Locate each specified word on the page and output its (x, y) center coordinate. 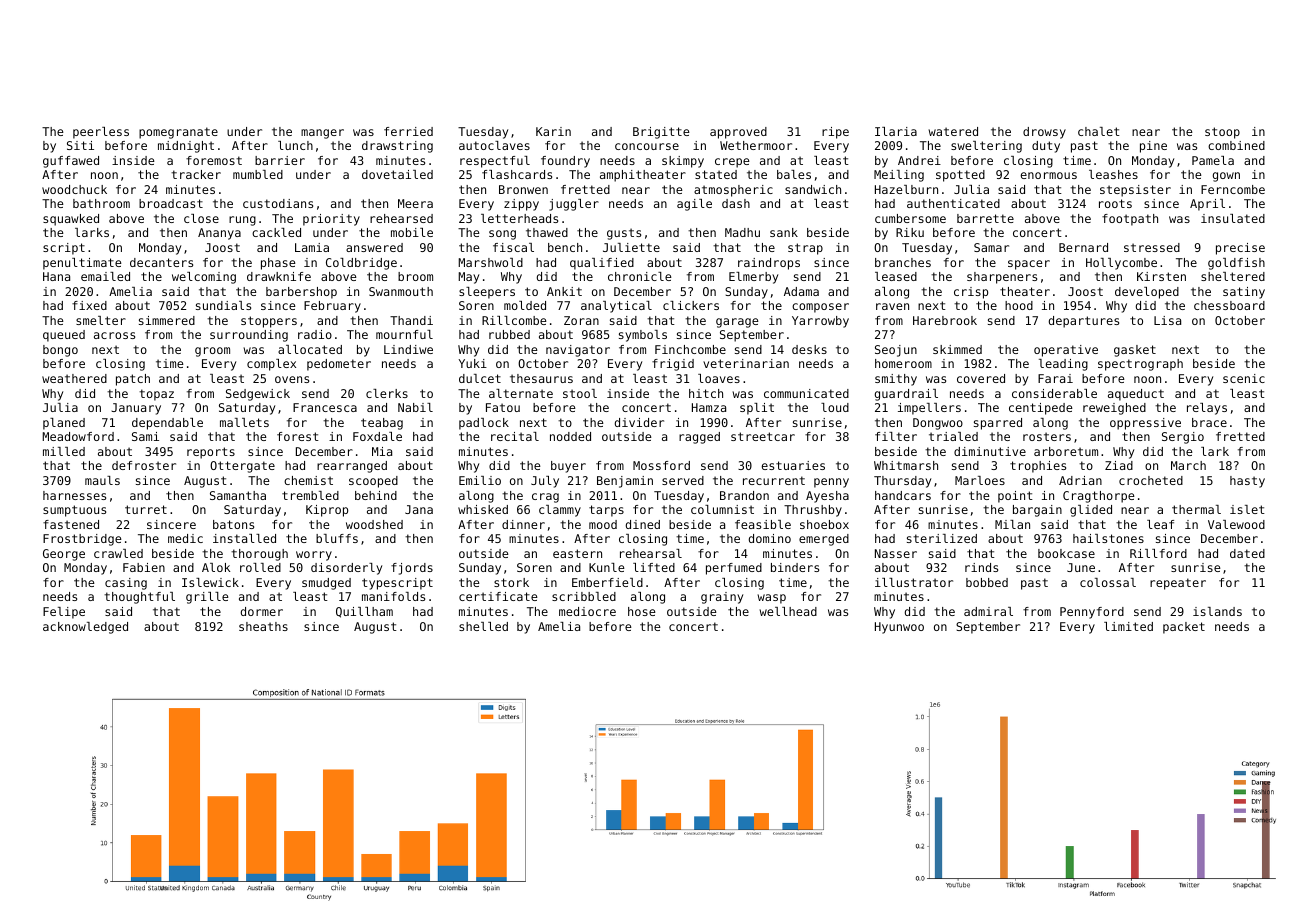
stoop (1222, 133)
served (683, 480)
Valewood (1236, 524)
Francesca (325, 407)
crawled (118, 553)
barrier (280, 160)
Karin (553, 131)
